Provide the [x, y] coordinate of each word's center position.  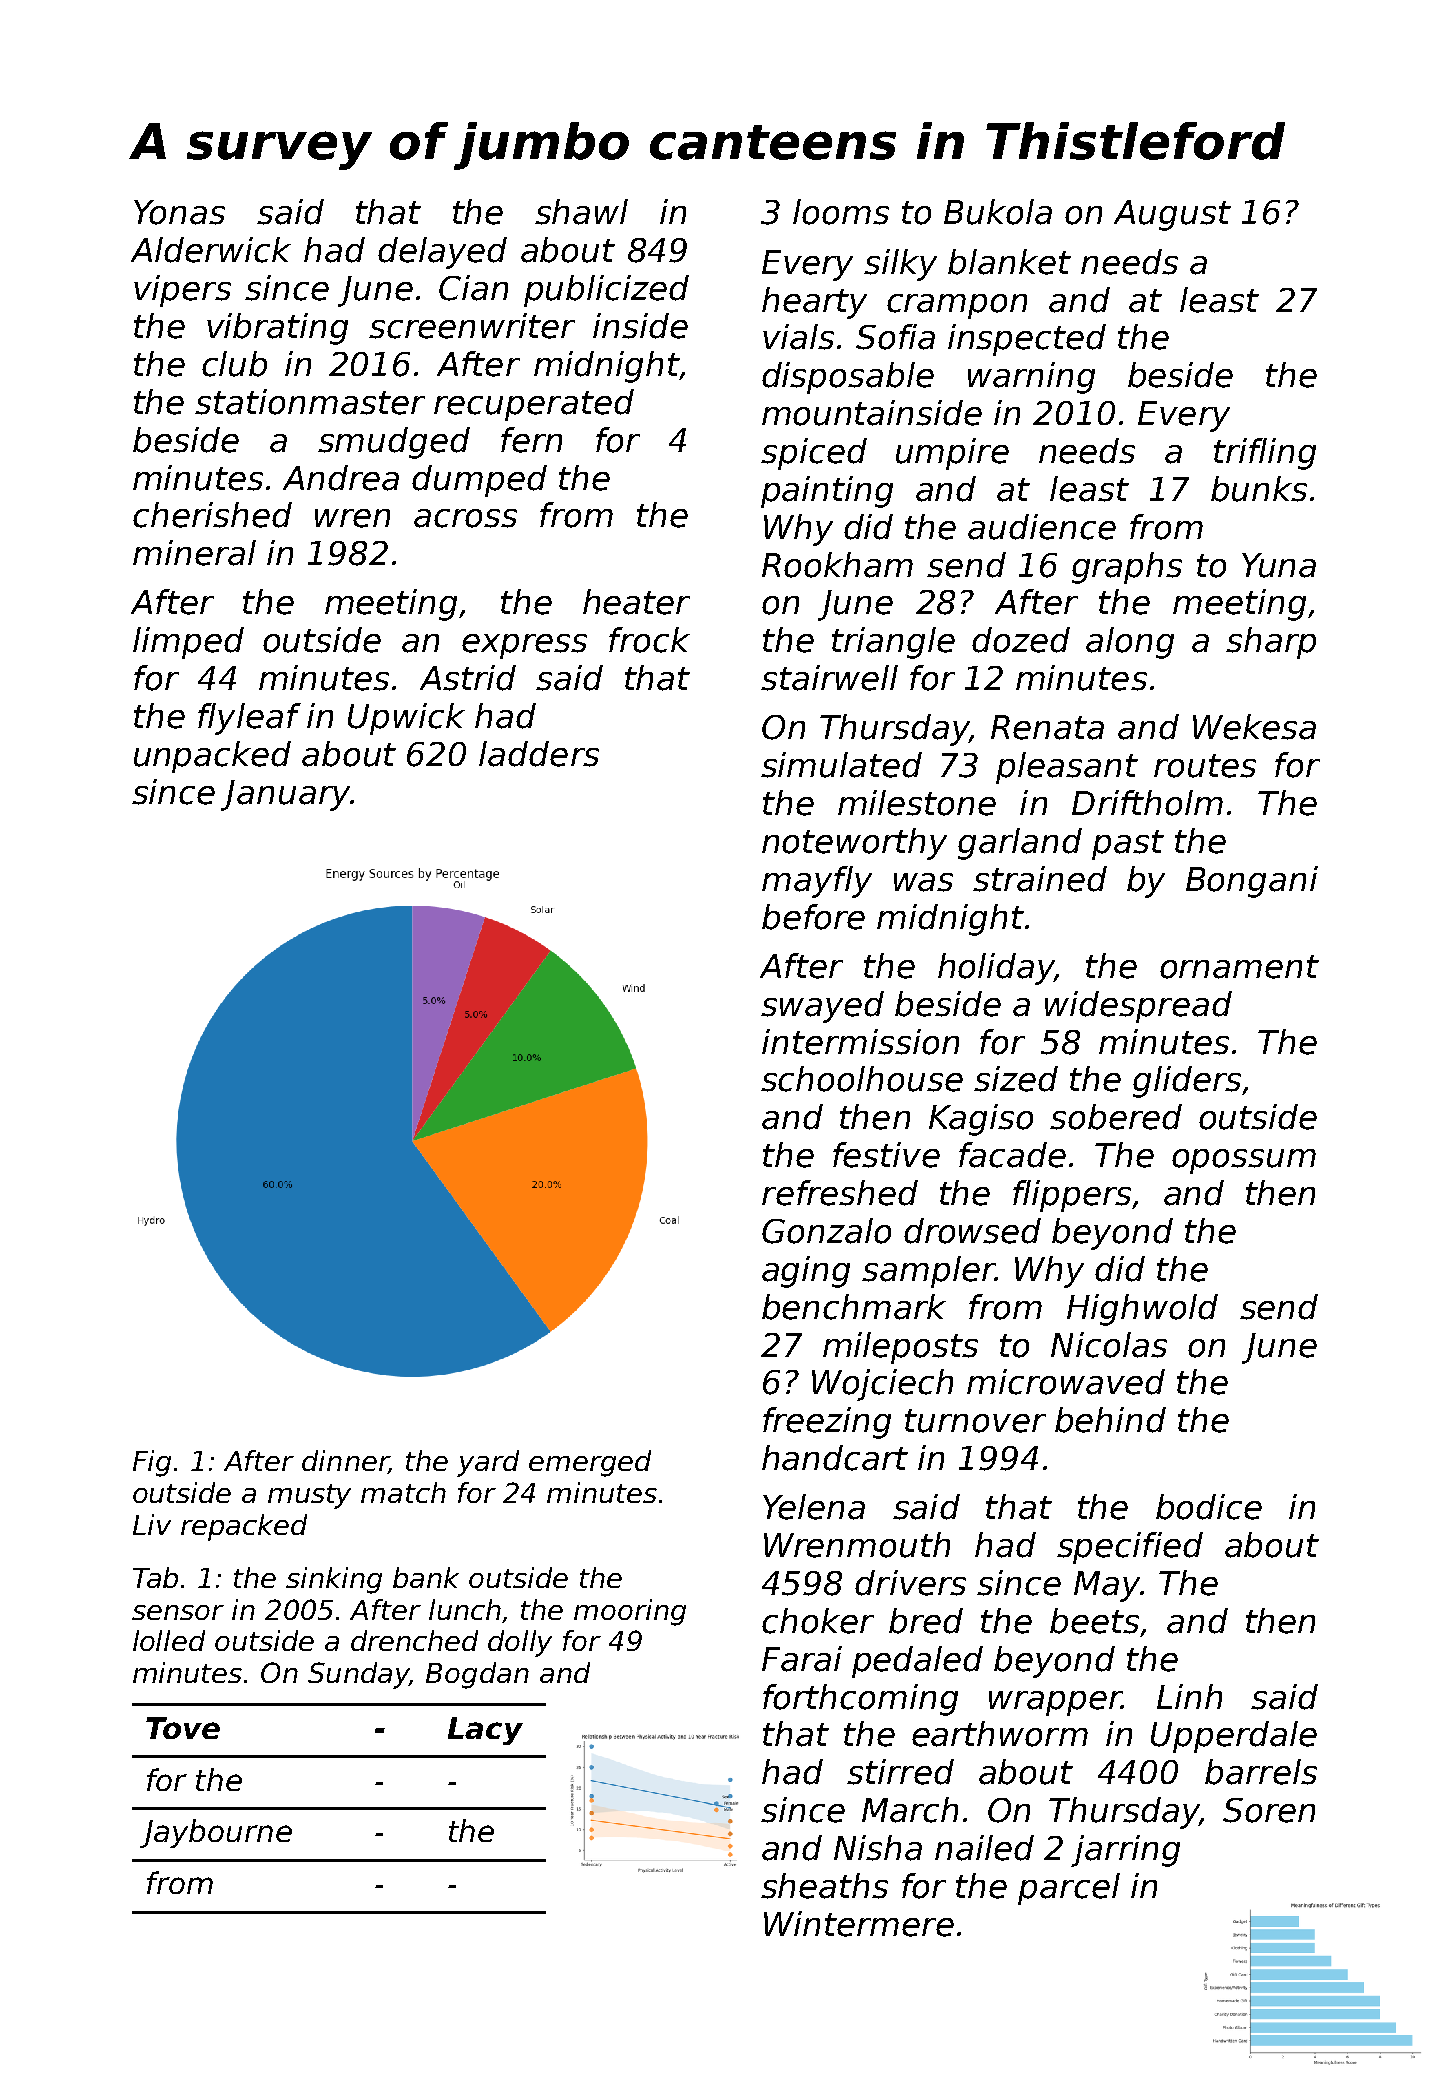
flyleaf [249, 719]
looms [841, 212]
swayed [822, 1007]
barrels [1261, 1772]
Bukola [998, 212]
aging [806, 1272]
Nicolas [1109, 1345]
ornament [1239, 967]
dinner [345, 1462]
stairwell [829, 678]
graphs [1127, 568]
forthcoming [860, 1700]
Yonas [179, 212]
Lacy [485, 1731]
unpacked [212, 757]
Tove [183, 1728]
